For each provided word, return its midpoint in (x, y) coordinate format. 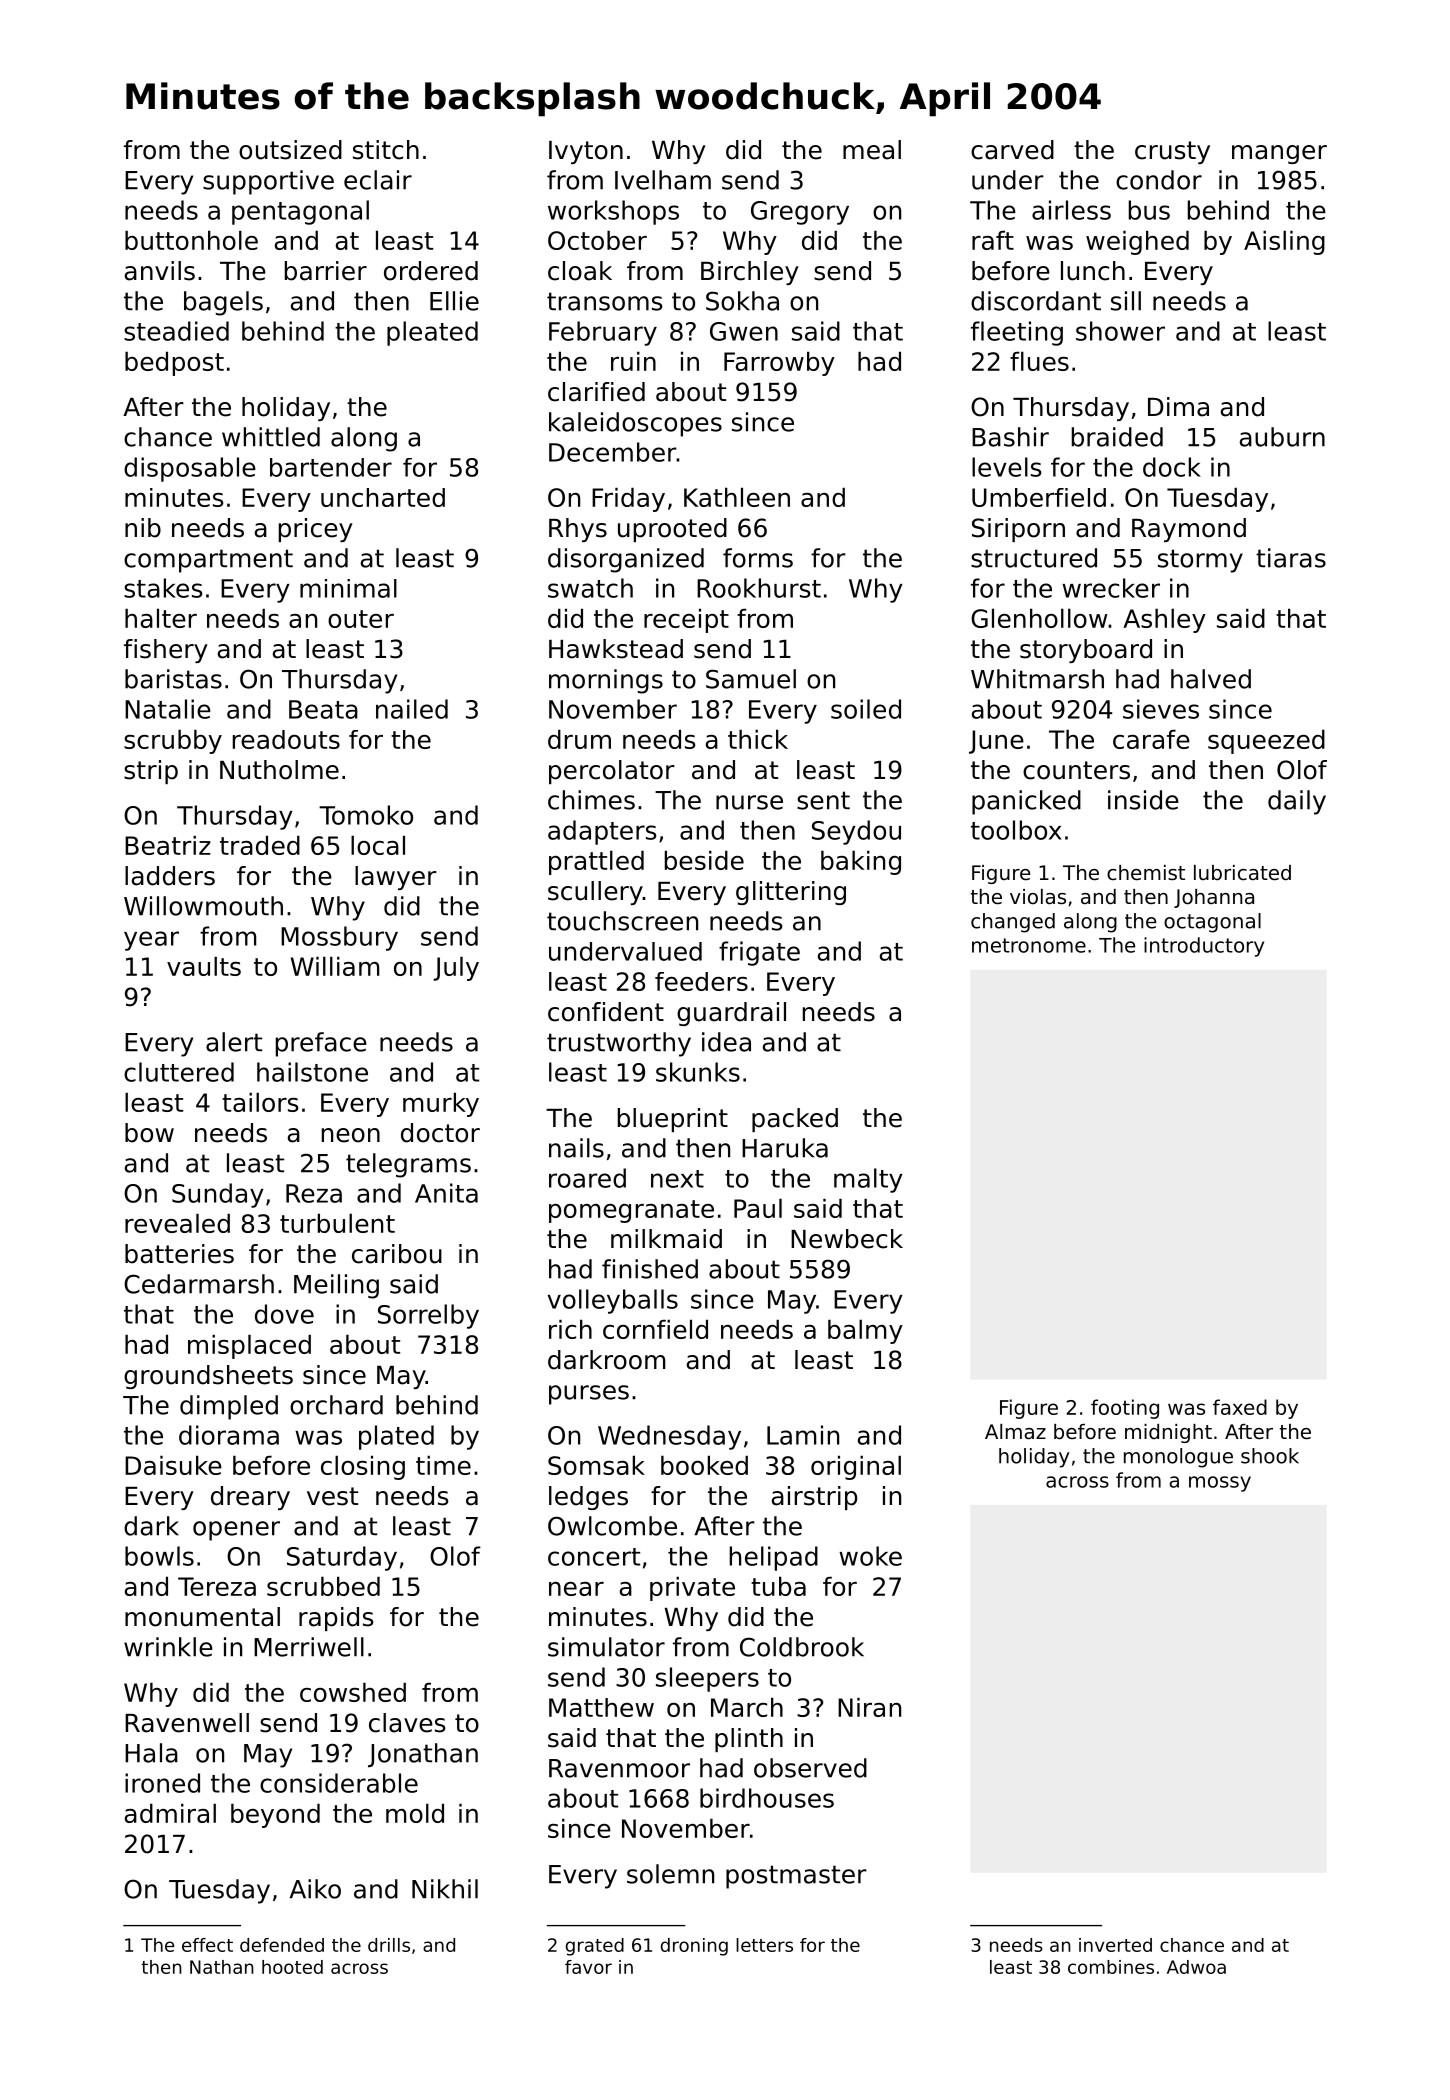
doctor (440, 1133)
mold (415, 1813)
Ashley (1164, 620)
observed (810, 1768)
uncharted (383, 497)
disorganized (626, 560)
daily (1297, 802)
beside (704, 860)
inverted (1115, 1945)
